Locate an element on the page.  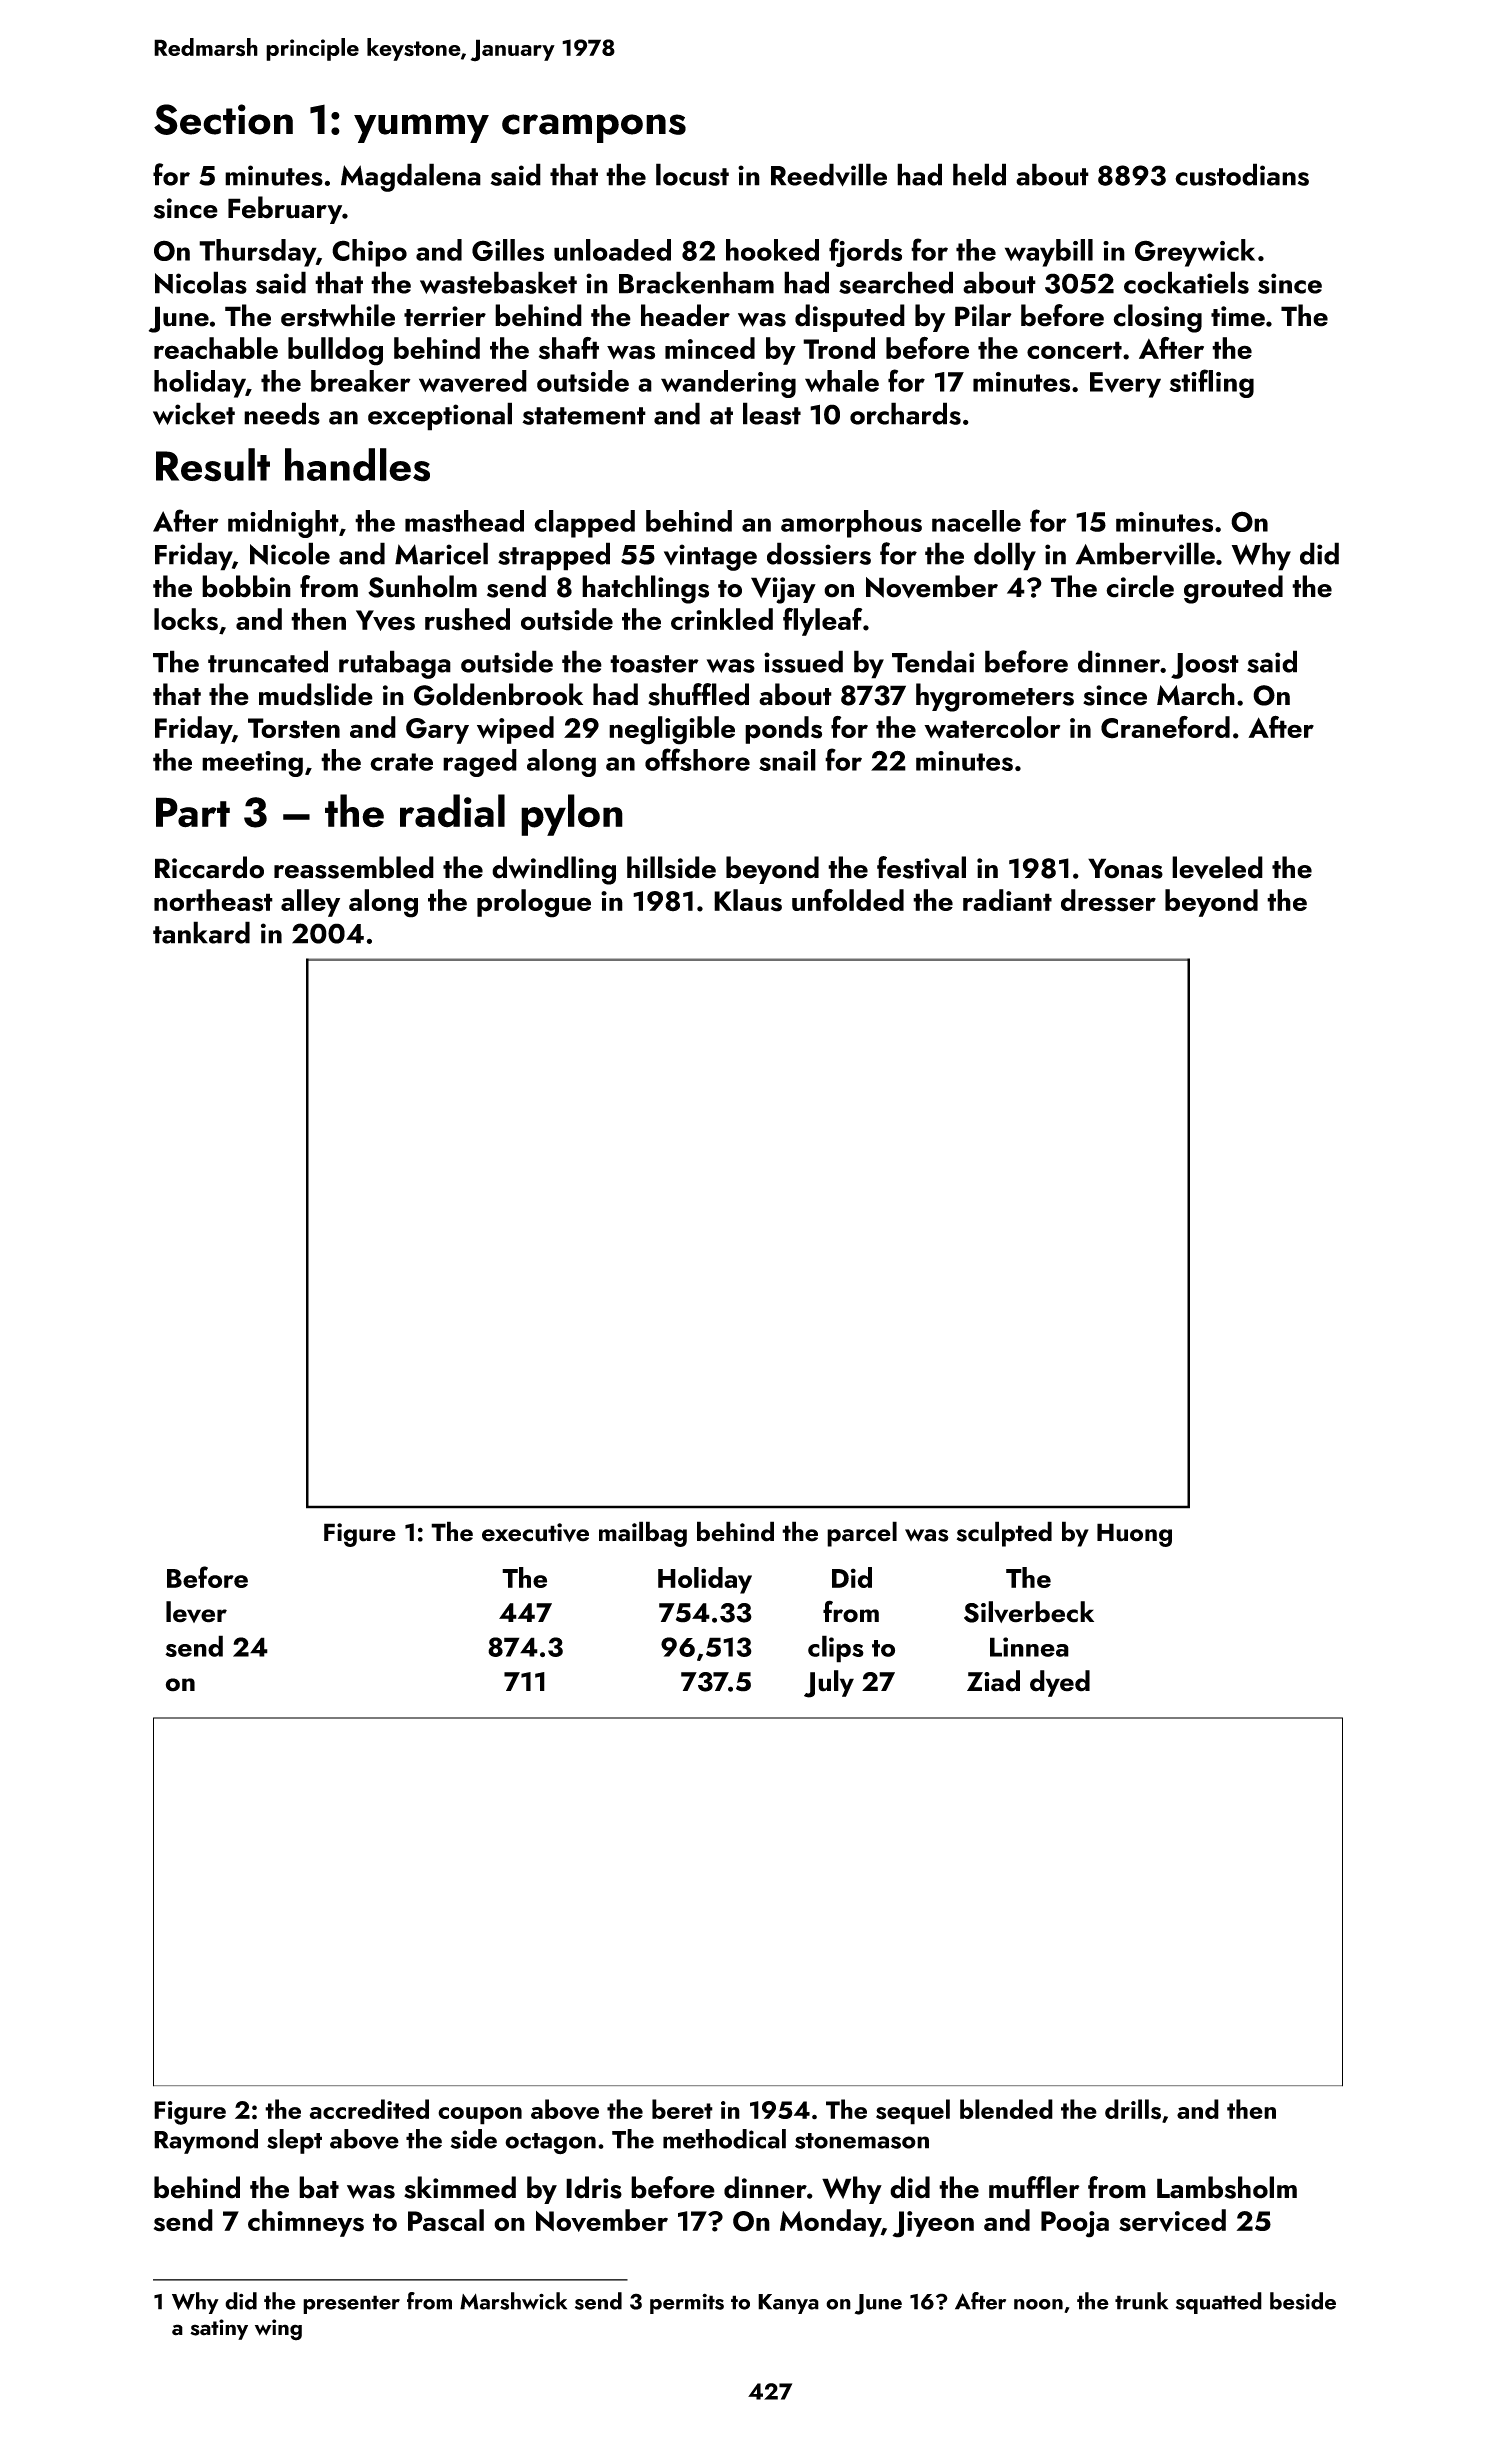
tankard is located at coordinates (201, 932).
